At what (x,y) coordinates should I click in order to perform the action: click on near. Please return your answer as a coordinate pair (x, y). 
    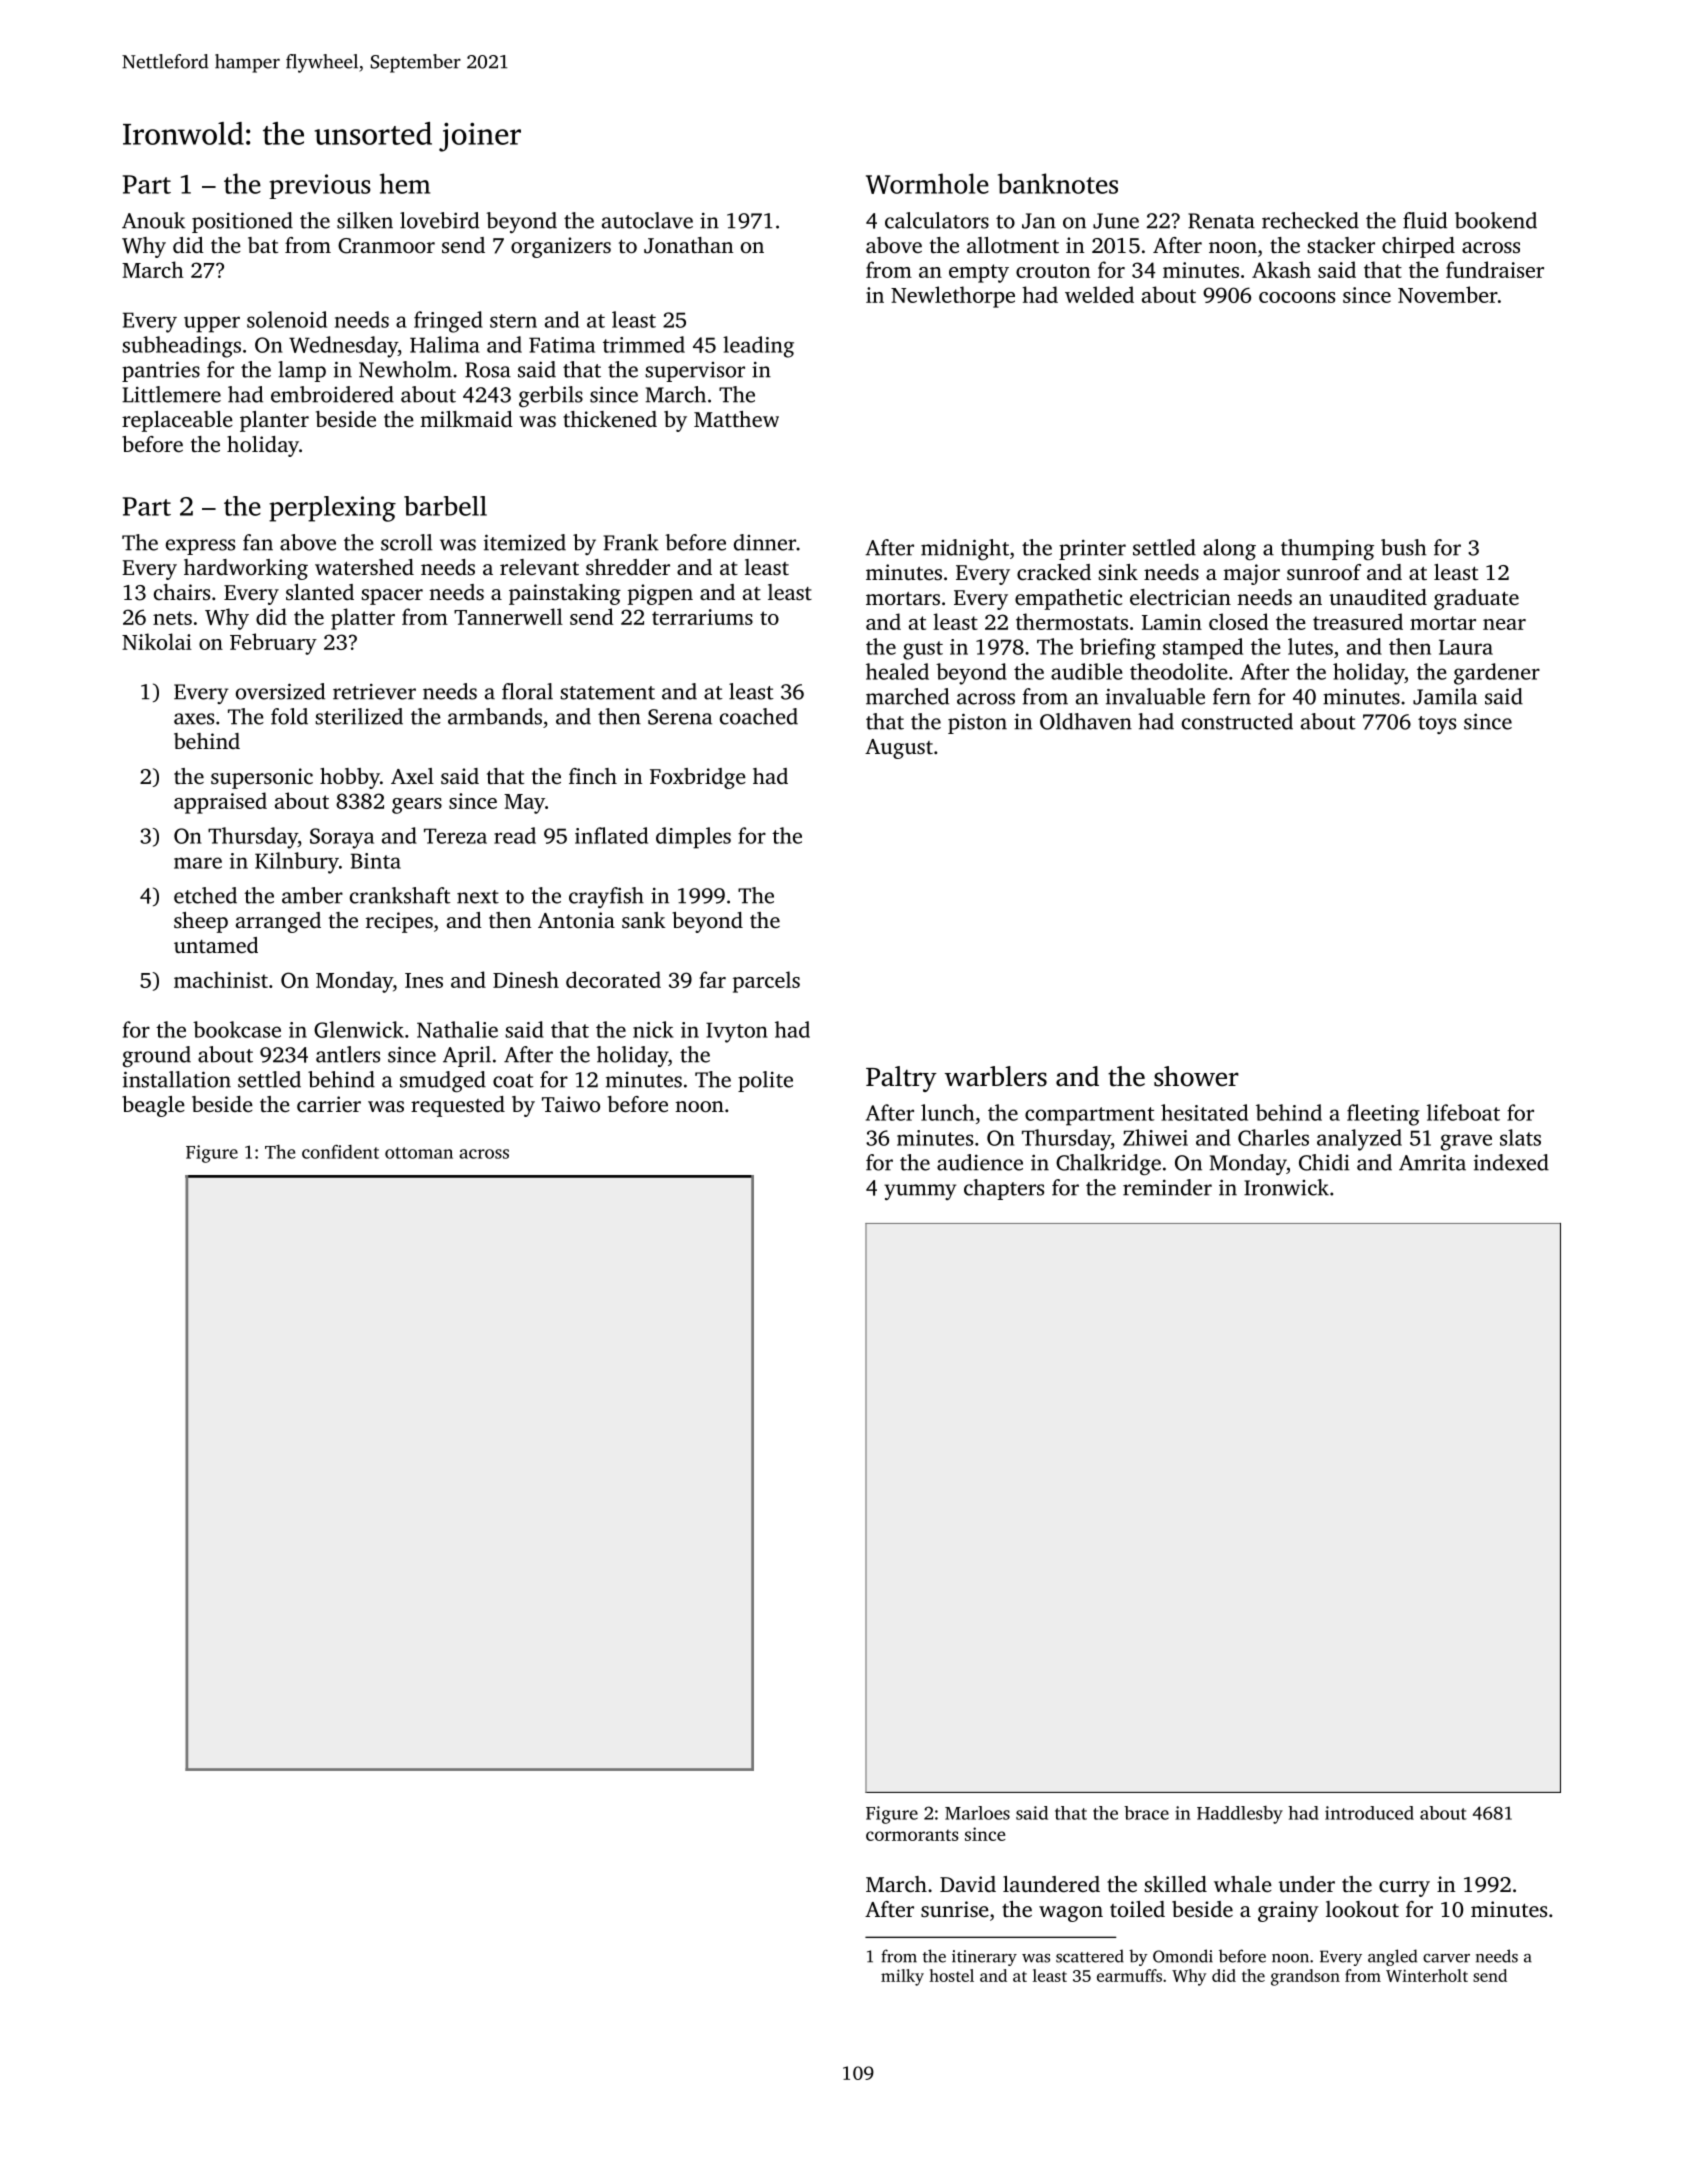
    Looking at the image, I should click on (1504, 624).
